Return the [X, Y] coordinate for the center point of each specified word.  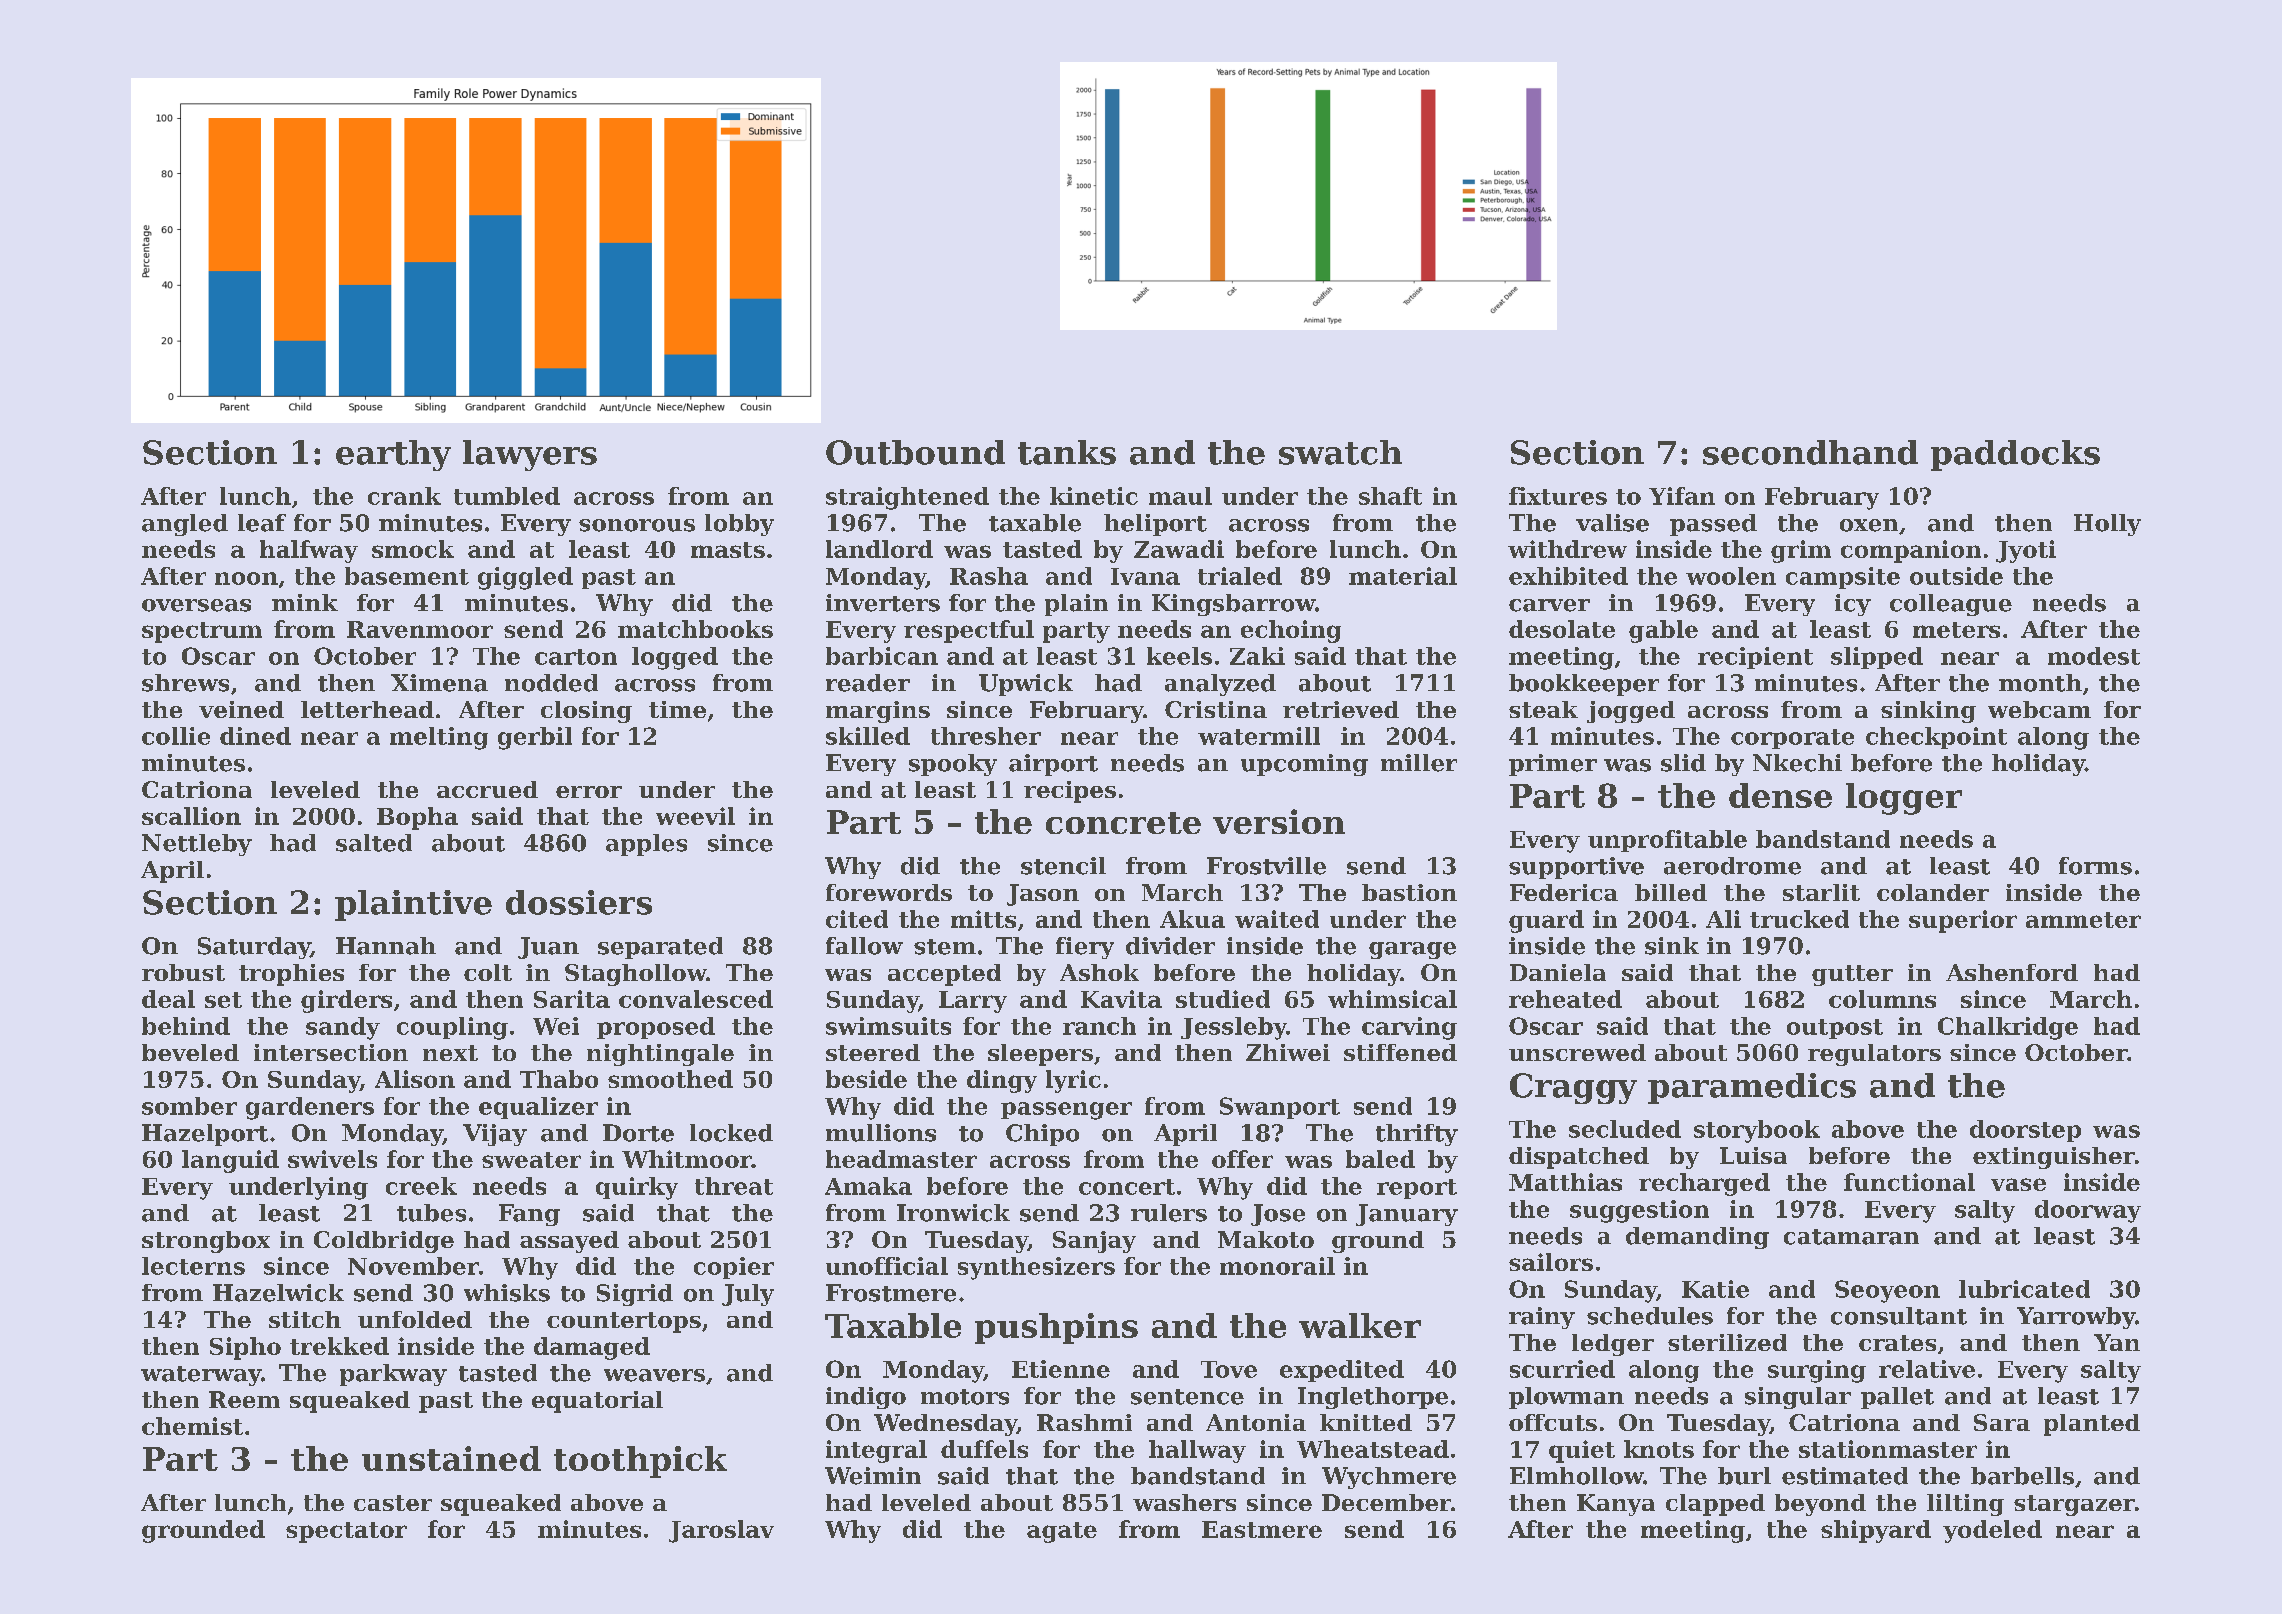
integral [876, 1451]
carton [576, 657]
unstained [451, 1458]
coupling [452, 1028]
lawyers [530, 455]
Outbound [915, 452]
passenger [1066, 1111]
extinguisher [2054, 1158]
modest [2094, 656]
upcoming [1304, 765]
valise [1612, 523]
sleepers [1040, 1055]
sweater [531, 1160]
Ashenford [2012, 972]
